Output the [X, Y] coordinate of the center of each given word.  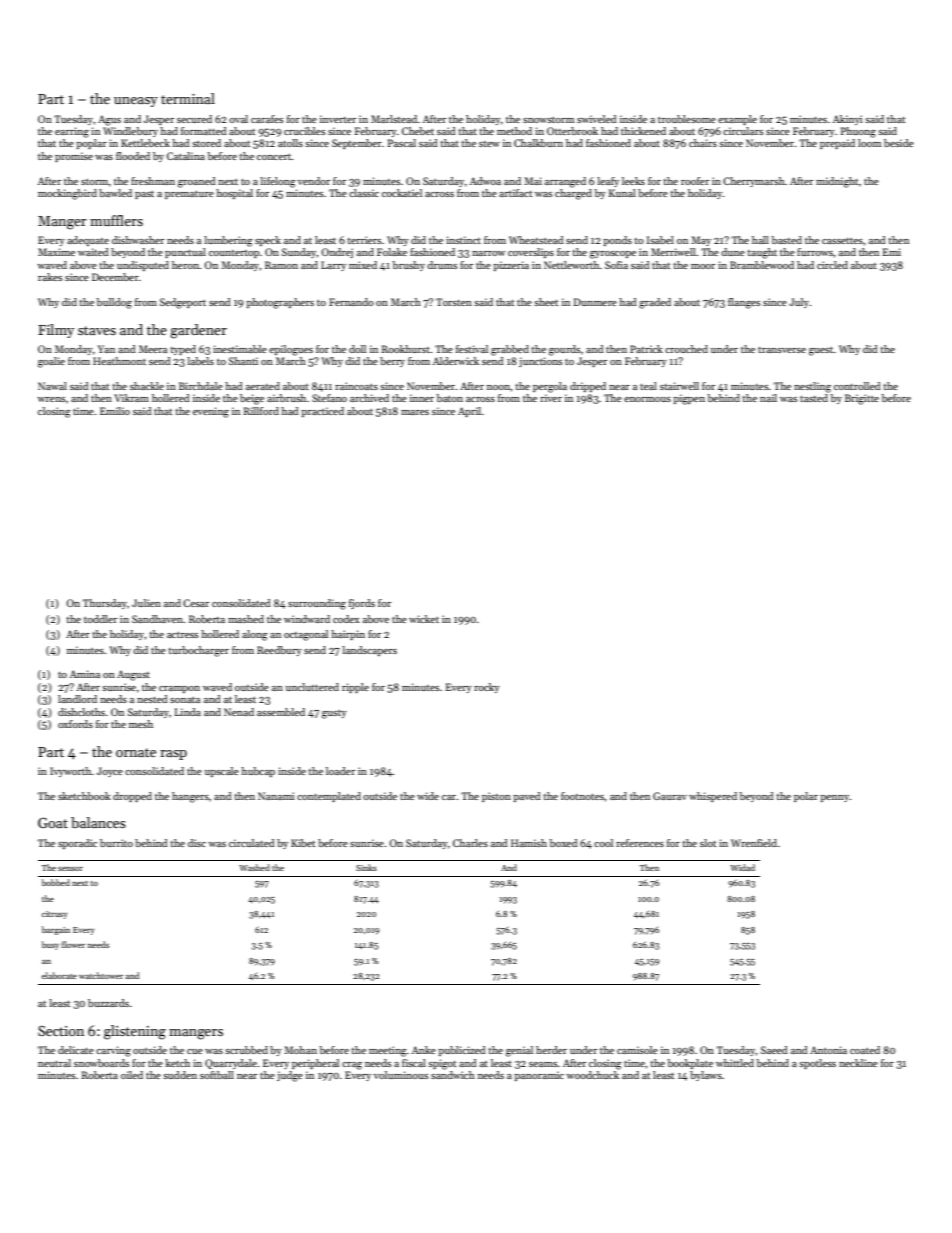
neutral [54, 1063]
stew [489, 144]
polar [806, 797]
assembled [281, 712]
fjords [362, 604]
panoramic [539, 1076]
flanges [744, 303]
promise [74, 157]
